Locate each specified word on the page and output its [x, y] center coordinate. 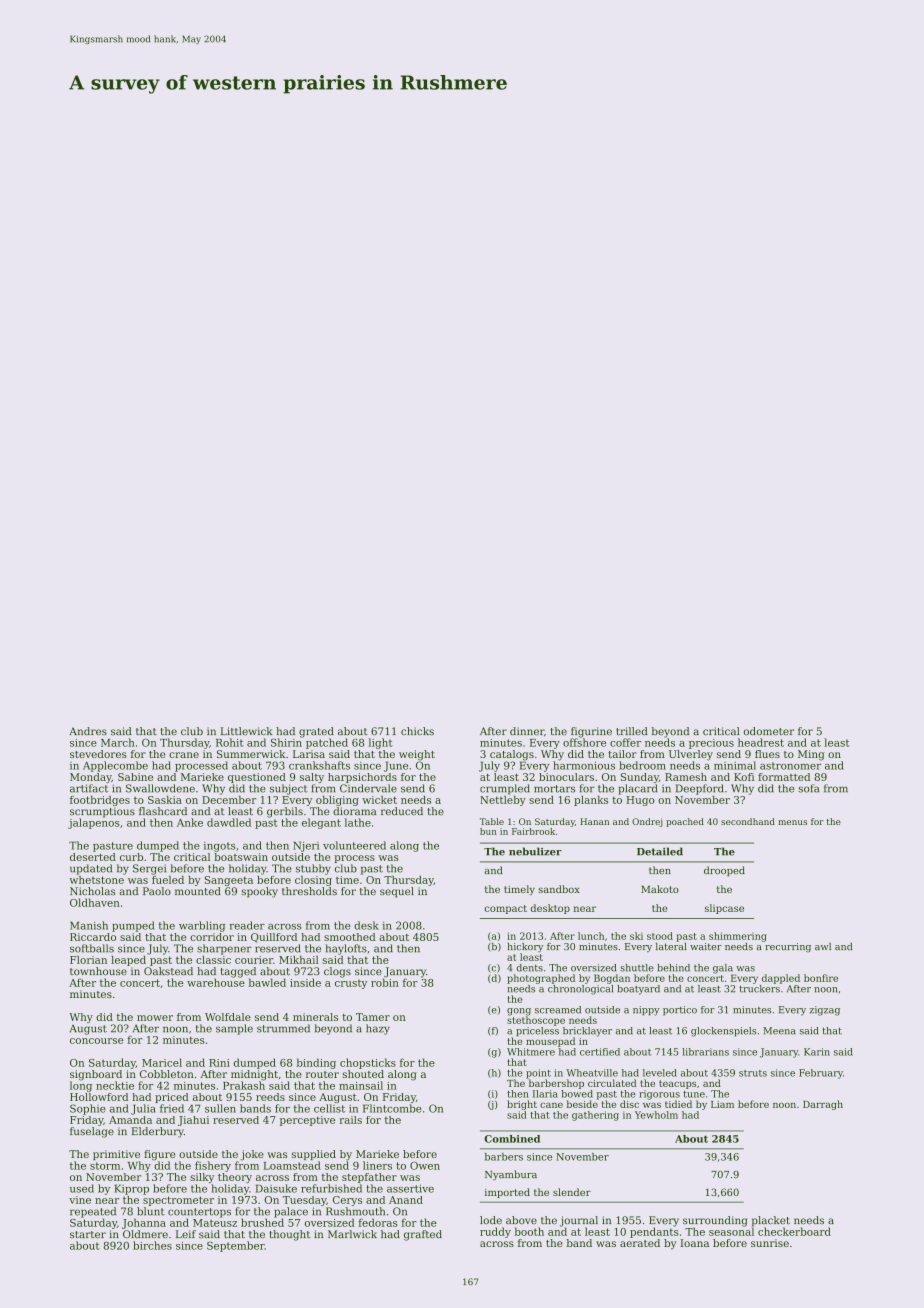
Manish [89, 925]
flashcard [163, 811]
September [236, 1246]
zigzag [825, 1011]
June [396, 766]
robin [385, 982]
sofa [808, 788]
